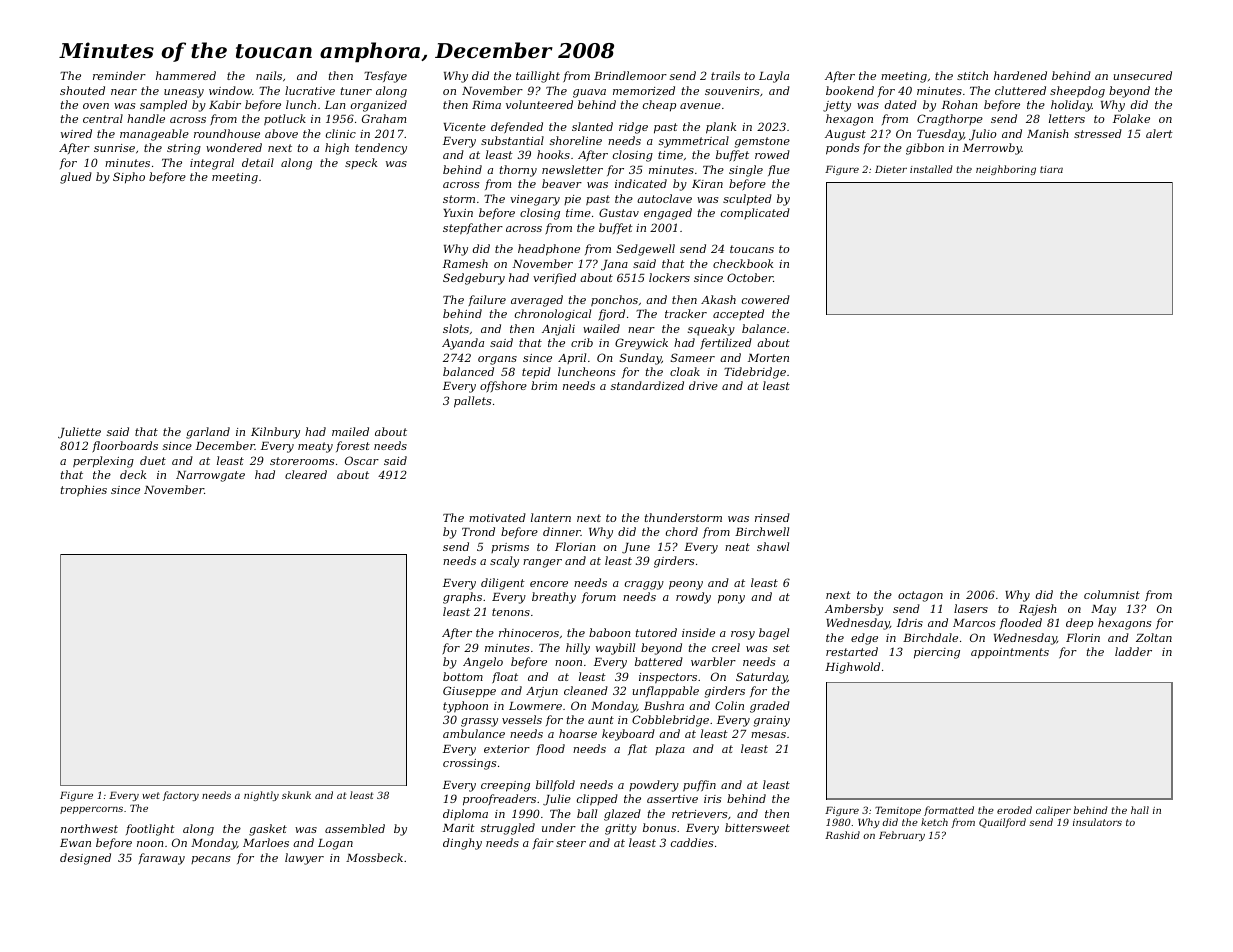 The image size is (1233, 952). What do you see at coordinates (210, 476) in the screenshot?
I see `Narrowgate` at bounding box center [210, 476].
